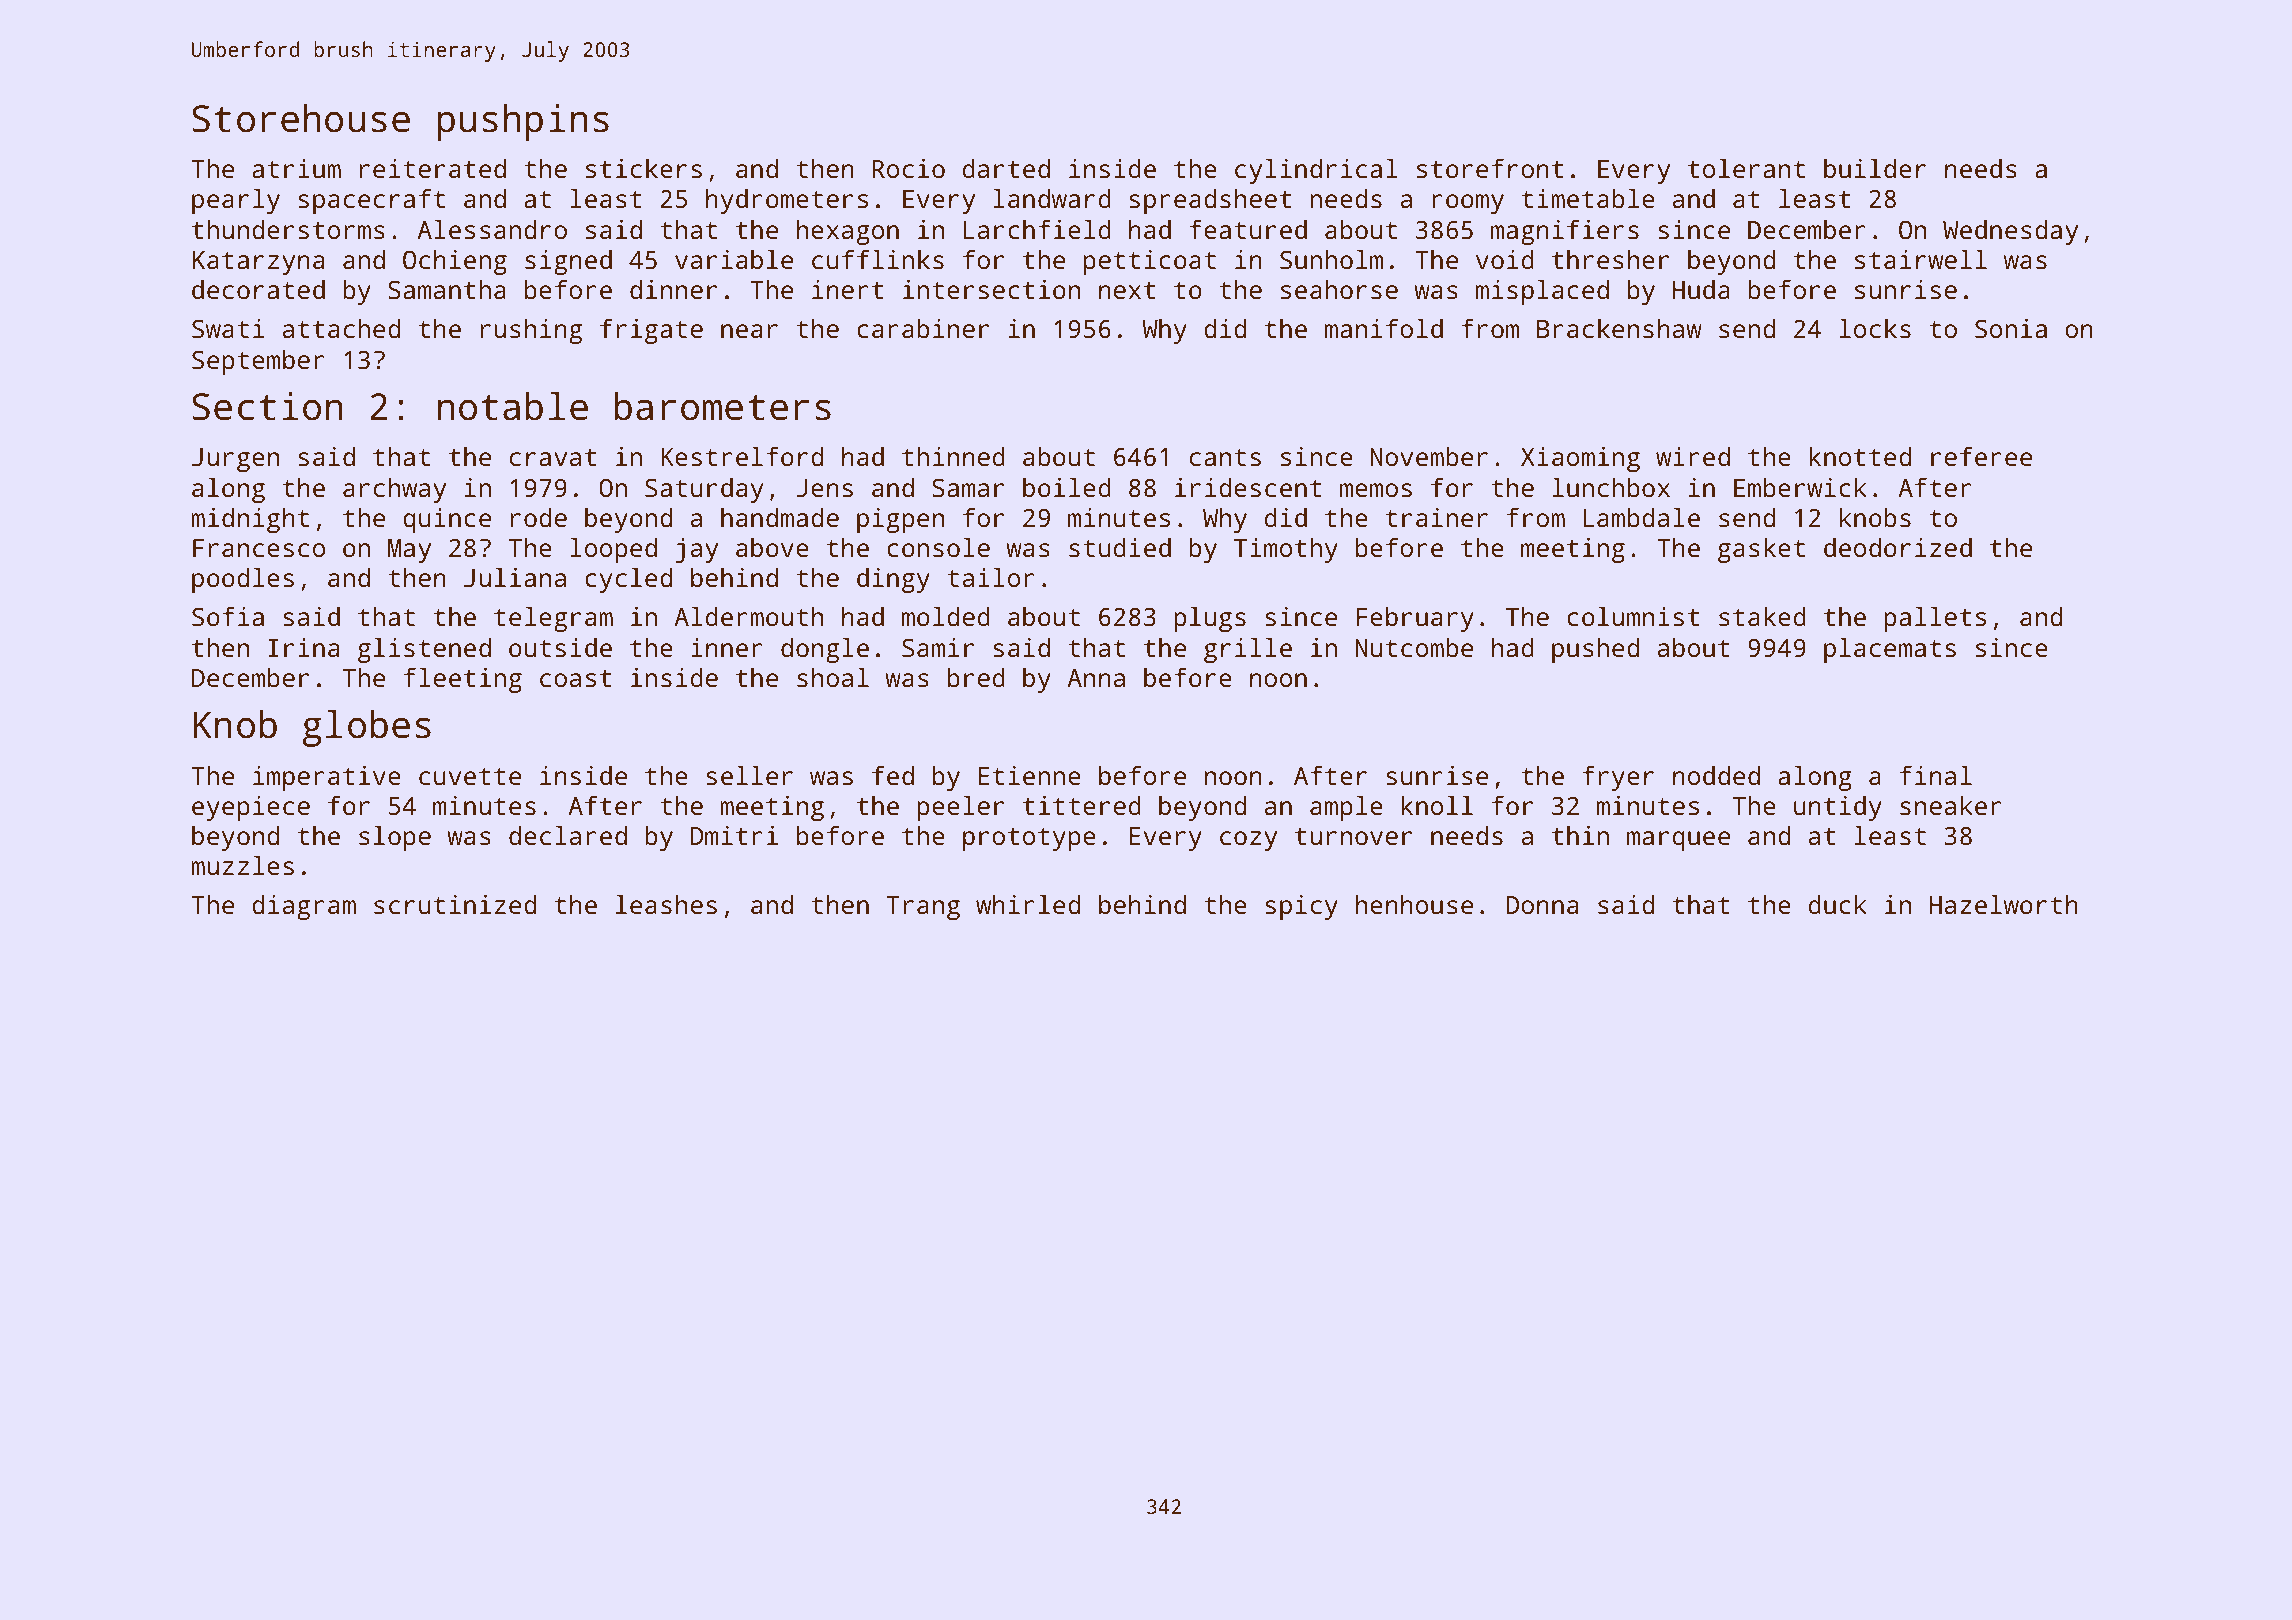 This screenshot has width=2292, height=1620. I want to click on cozy, so click(1248, 841).
